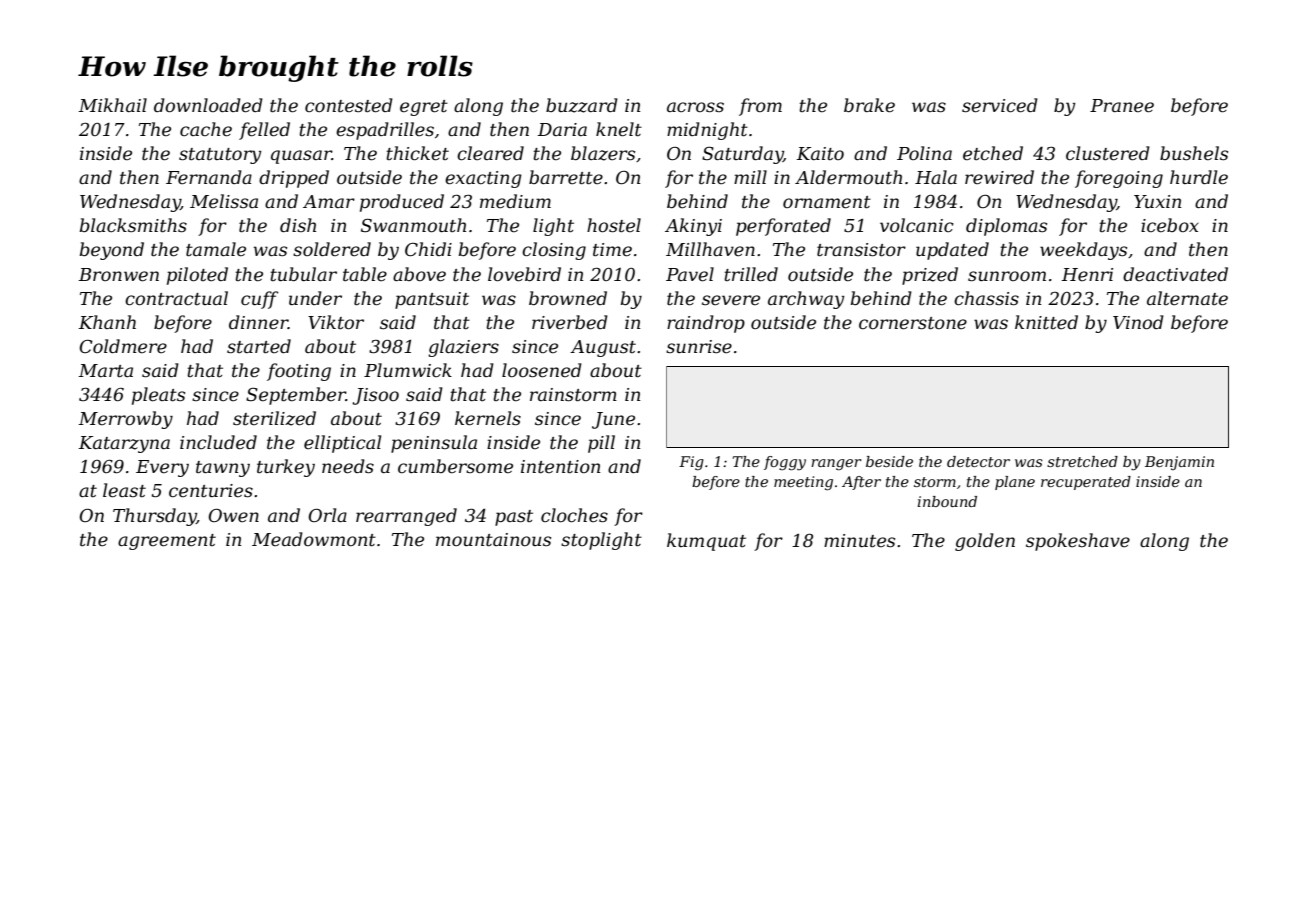 The image size is (1308, 924). I want to click on sterilized, so click(274, 418).
